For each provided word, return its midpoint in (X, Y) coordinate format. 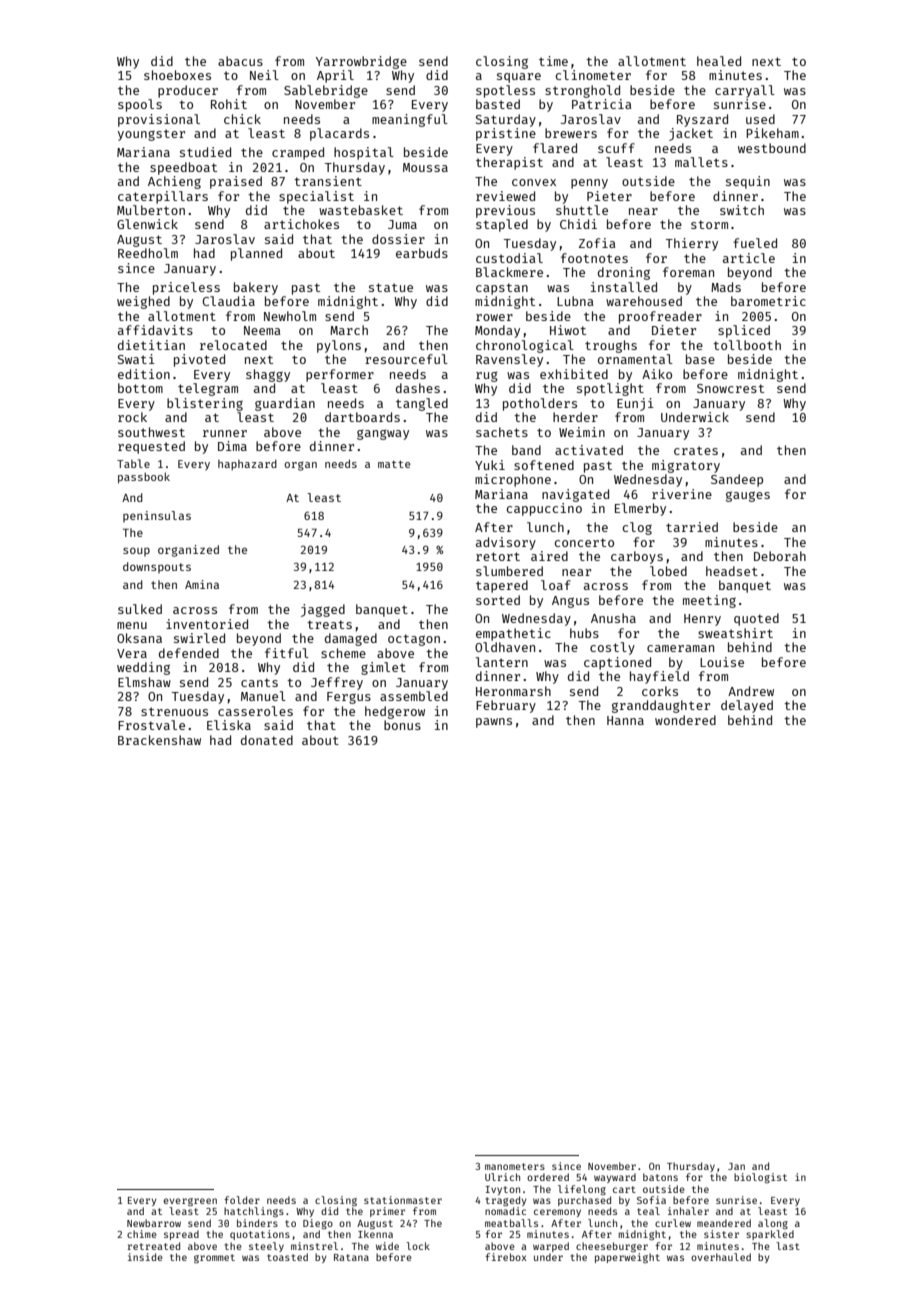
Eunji (635, 404)
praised (236, 182)
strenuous (174, 711)
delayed (747, 706)
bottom (140, 388)
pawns (494, 723)
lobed (668, 571)
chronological (525, 346)
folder (242, 1200)
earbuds (422, 253)
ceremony (557, 1213)
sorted (498, 600)
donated (267, 740)
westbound (772, 148)
